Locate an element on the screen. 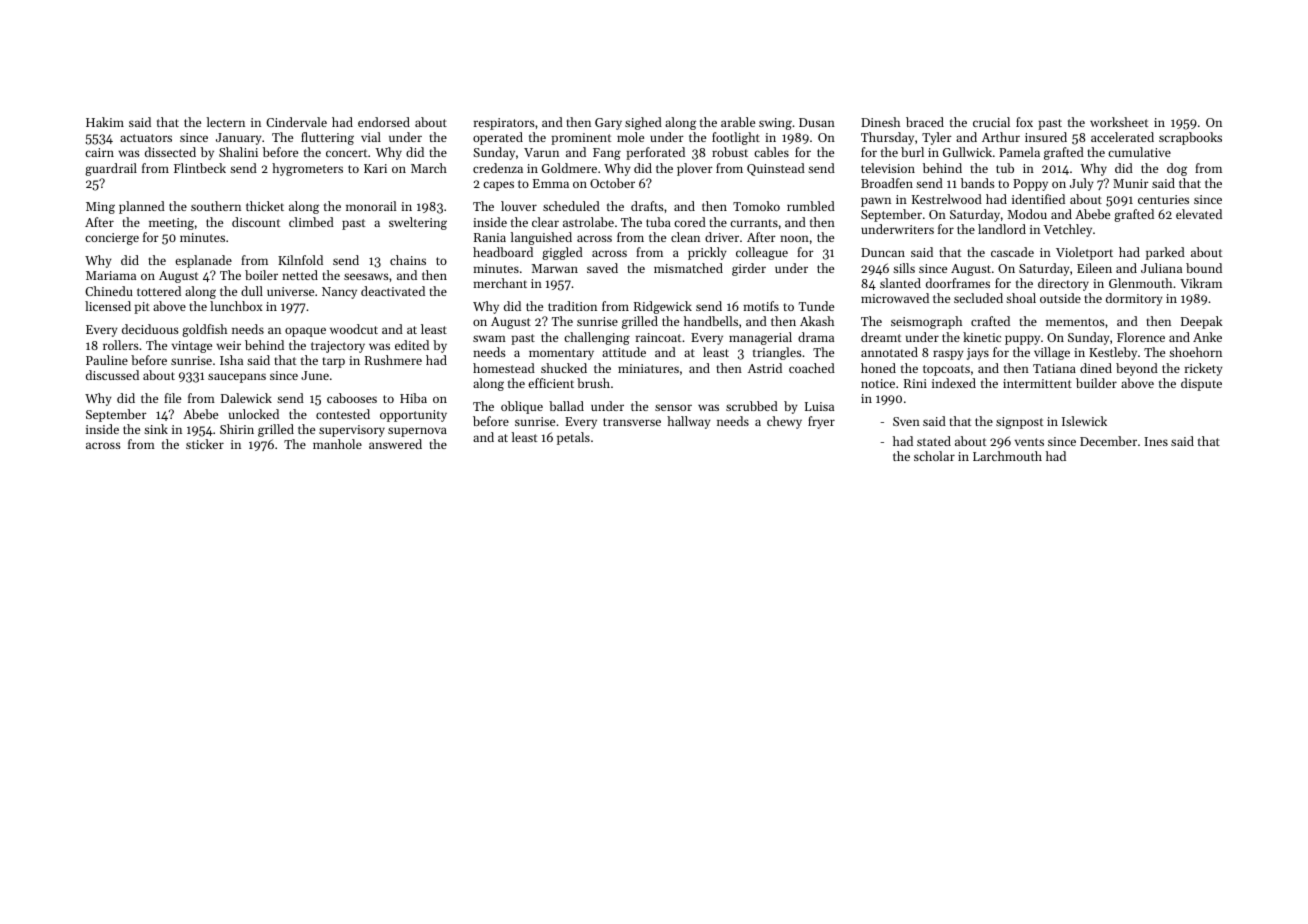  parked is located at coordinates (1165, 253).
